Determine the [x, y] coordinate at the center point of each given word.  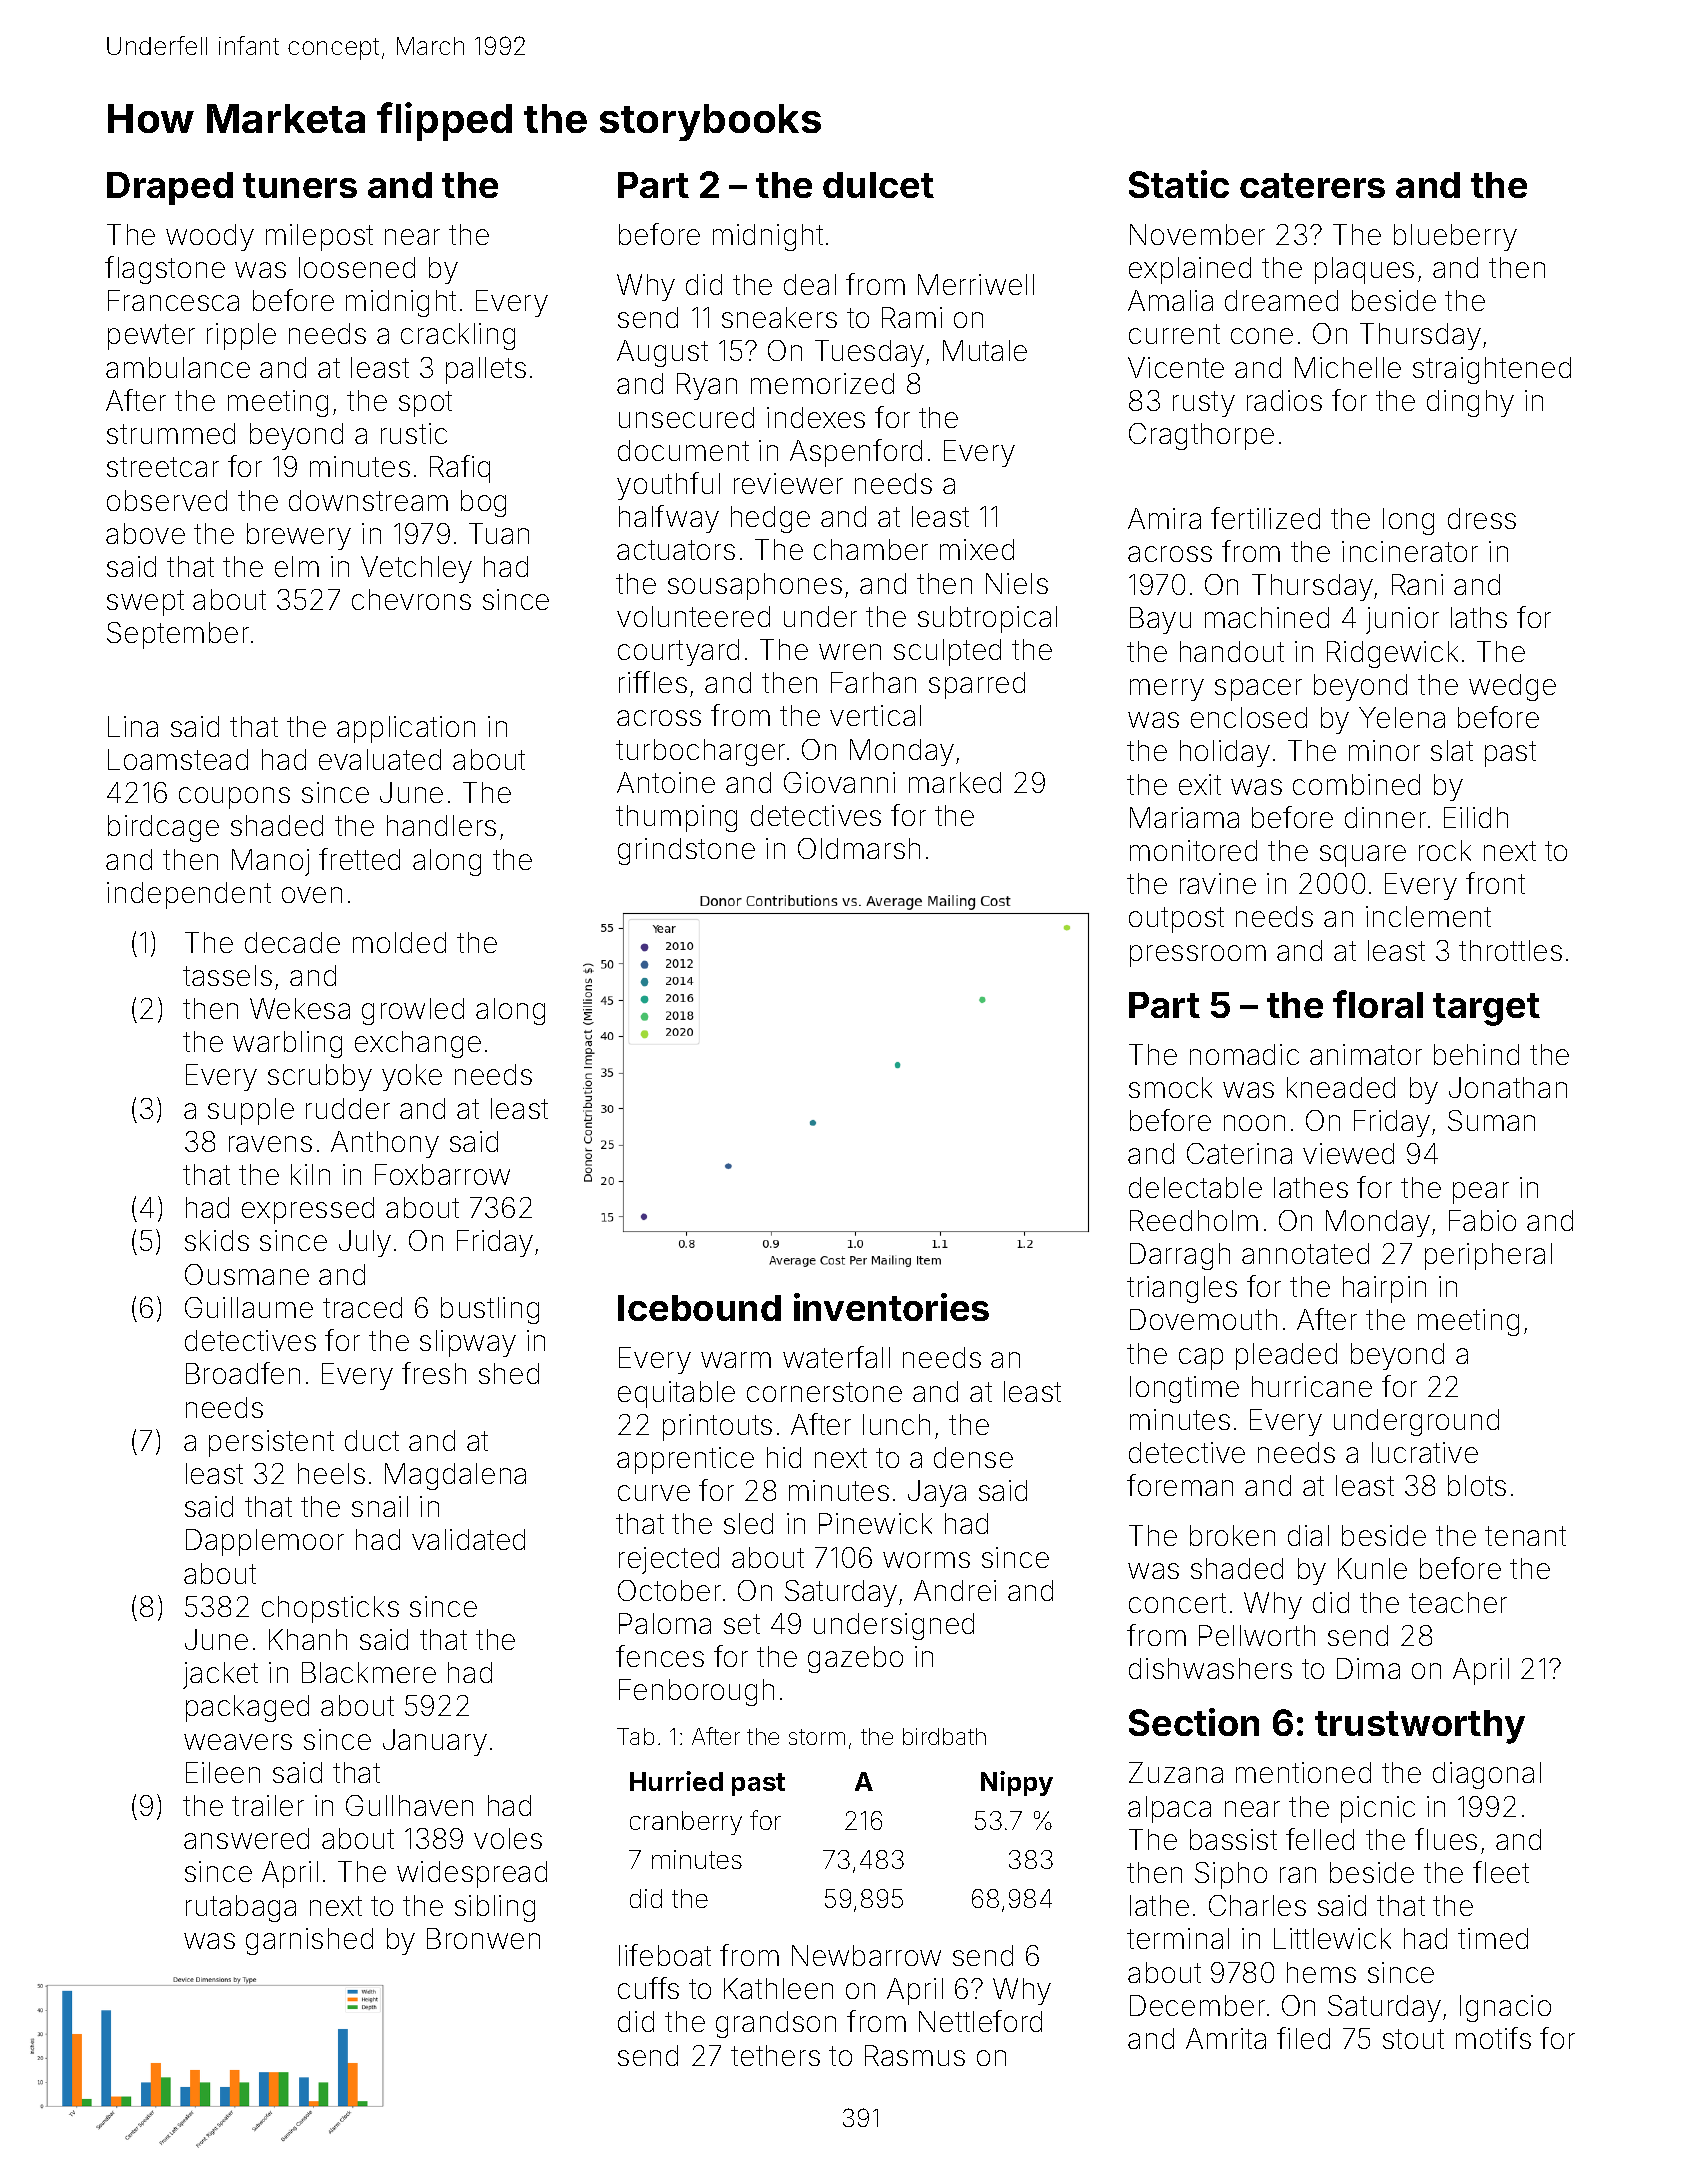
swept [145, 603]
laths [1479, 617]
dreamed [1281, 300]
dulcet [878, 185]
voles [508, 1838]
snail [380, 1506]
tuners [300, 185]
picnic [1378, 1809]
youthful [668, 486]
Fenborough [696, 1692]
